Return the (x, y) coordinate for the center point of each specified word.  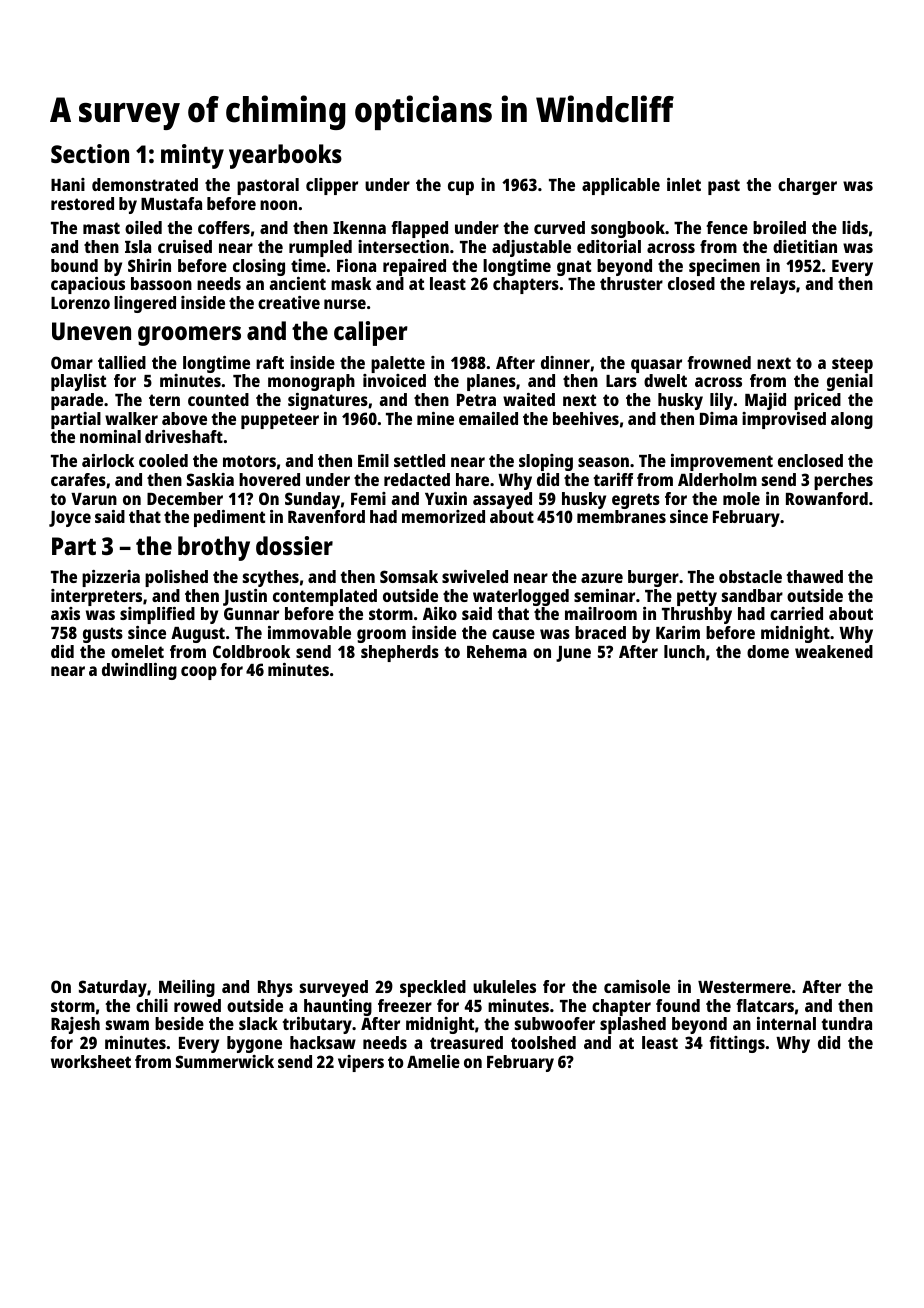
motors (249, 461)
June (573, 654)
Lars (621, 381)
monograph (311, 382)
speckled (433, 988)
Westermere (744, 987)
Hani (68, 184)
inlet (684, 184)
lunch (684, 651)
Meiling (187, 988)
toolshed (543, 1042)
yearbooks (285, 156)
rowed (197, 1005)
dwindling (139, 671)
